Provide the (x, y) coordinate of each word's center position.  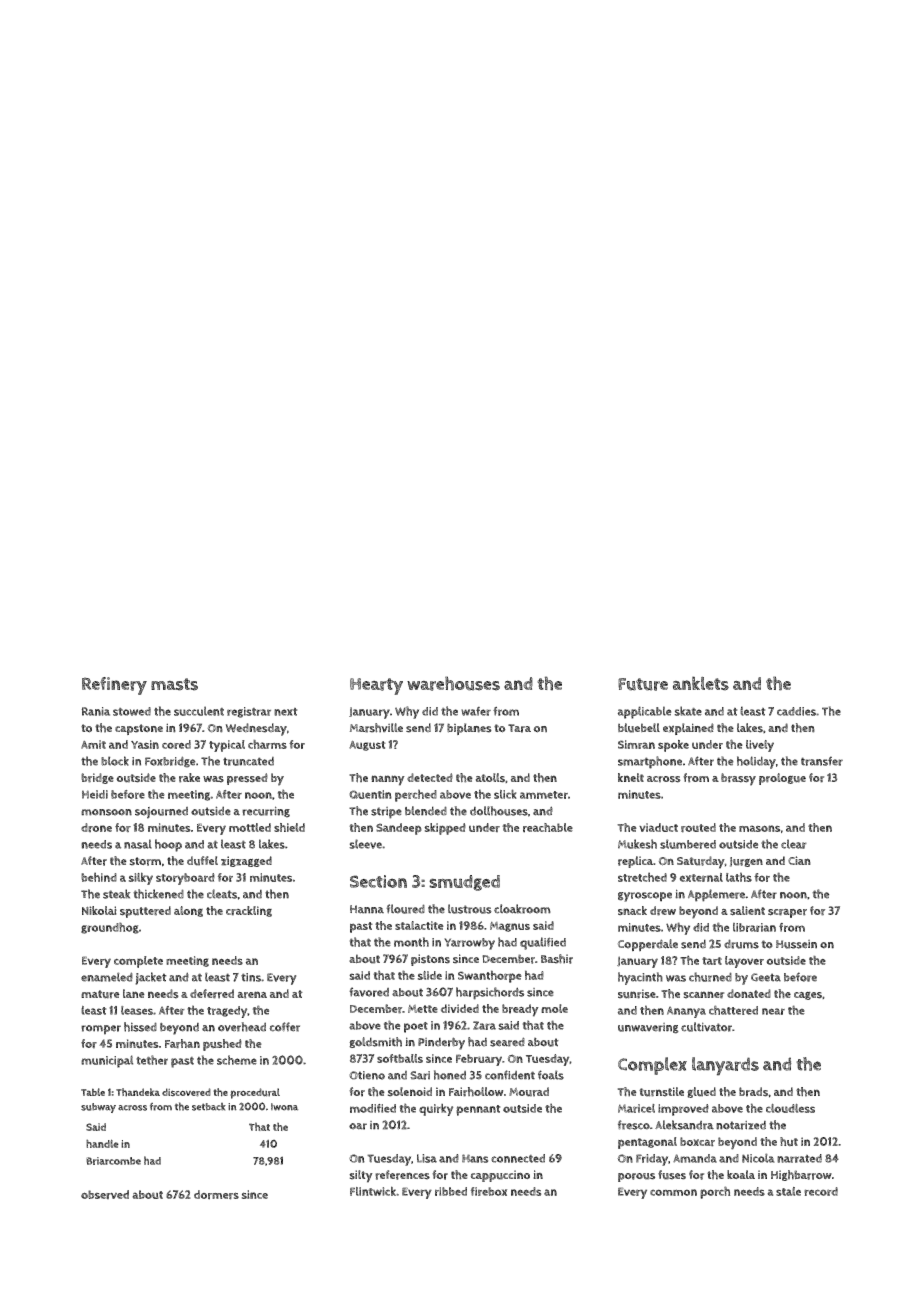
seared (507, 1042)
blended (426, 811)
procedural (255, 1093)
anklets (701, 683)
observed (105, 1194)
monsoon (106, 812)
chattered (733, 1010)
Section (378, 881)
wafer (476, 711)
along (188, 911)
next (285, 712)
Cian (799, 860)
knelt (631, 777)
